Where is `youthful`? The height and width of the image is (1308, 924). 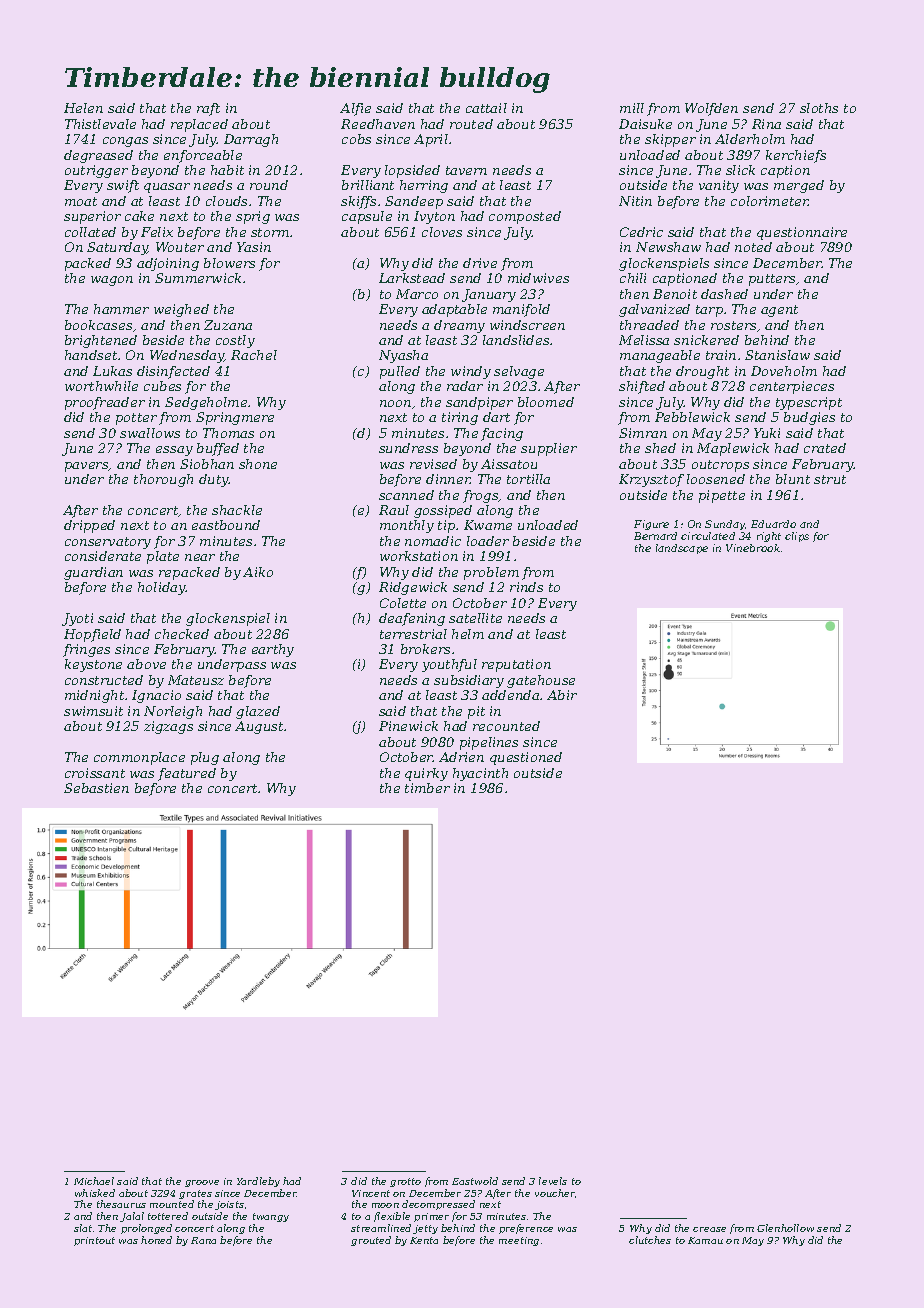 youthful is located at coordinates (449, 665).
